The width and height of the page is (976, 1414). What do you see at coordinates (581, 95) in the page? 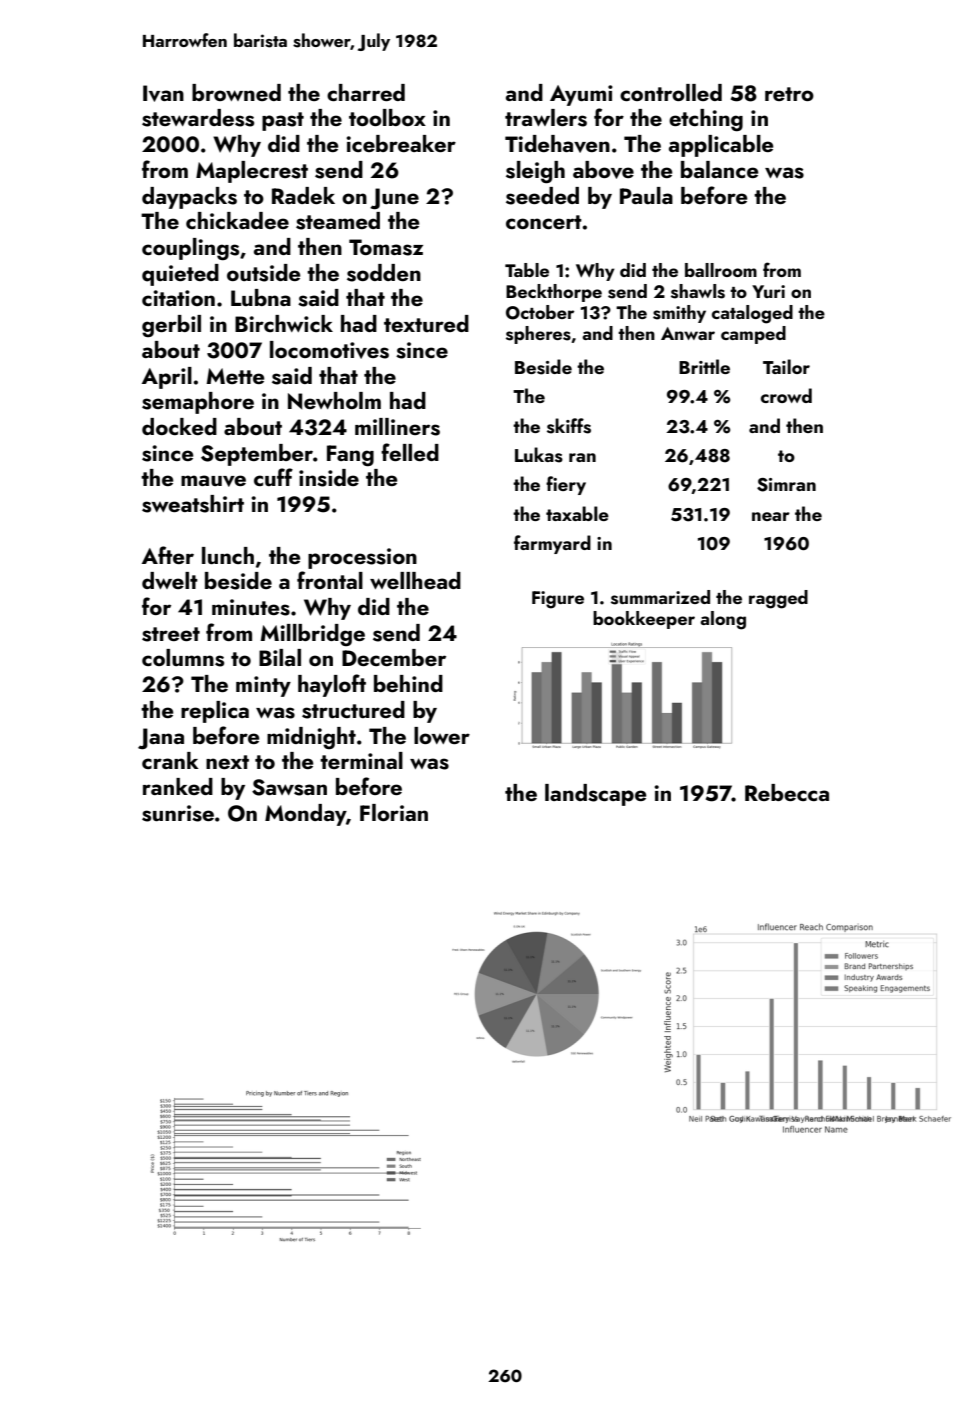
I see `Ayumi` at bounding box center [581, 95].
